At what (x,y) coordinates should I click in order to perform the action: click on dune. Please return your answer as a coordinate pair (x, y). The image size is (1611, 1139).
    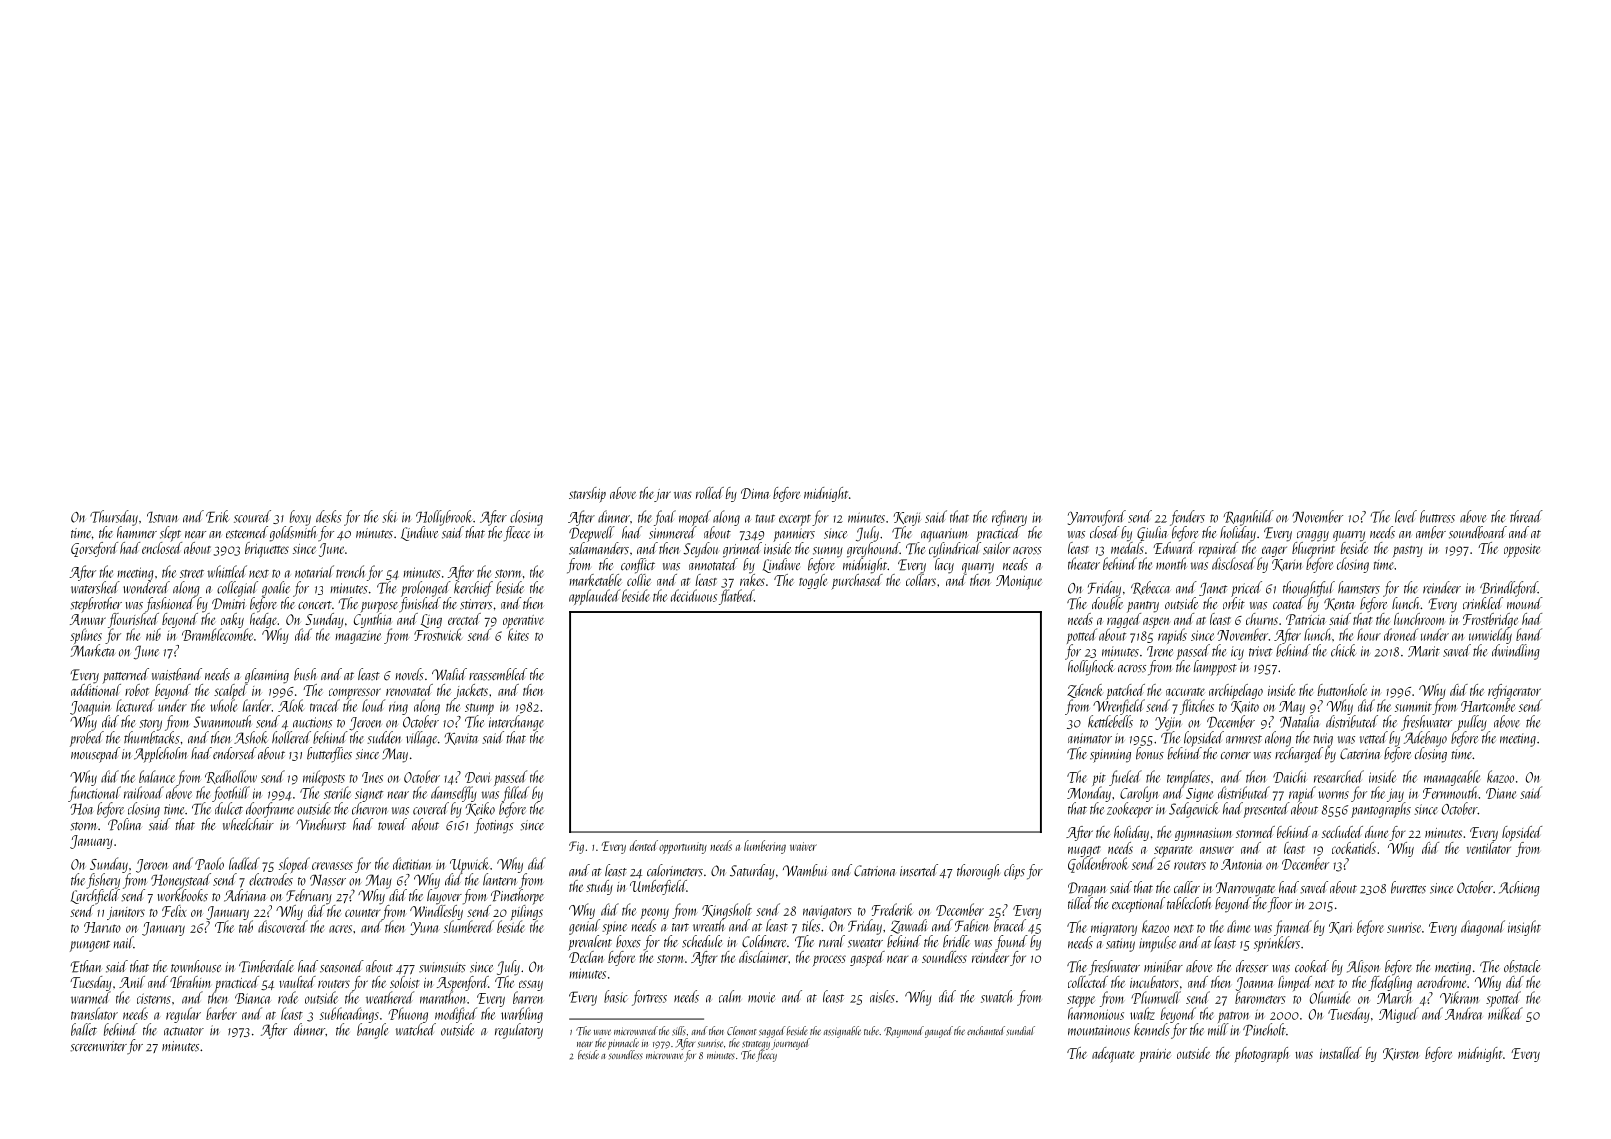
    Looking at the image, I should click on (1376, 832).
